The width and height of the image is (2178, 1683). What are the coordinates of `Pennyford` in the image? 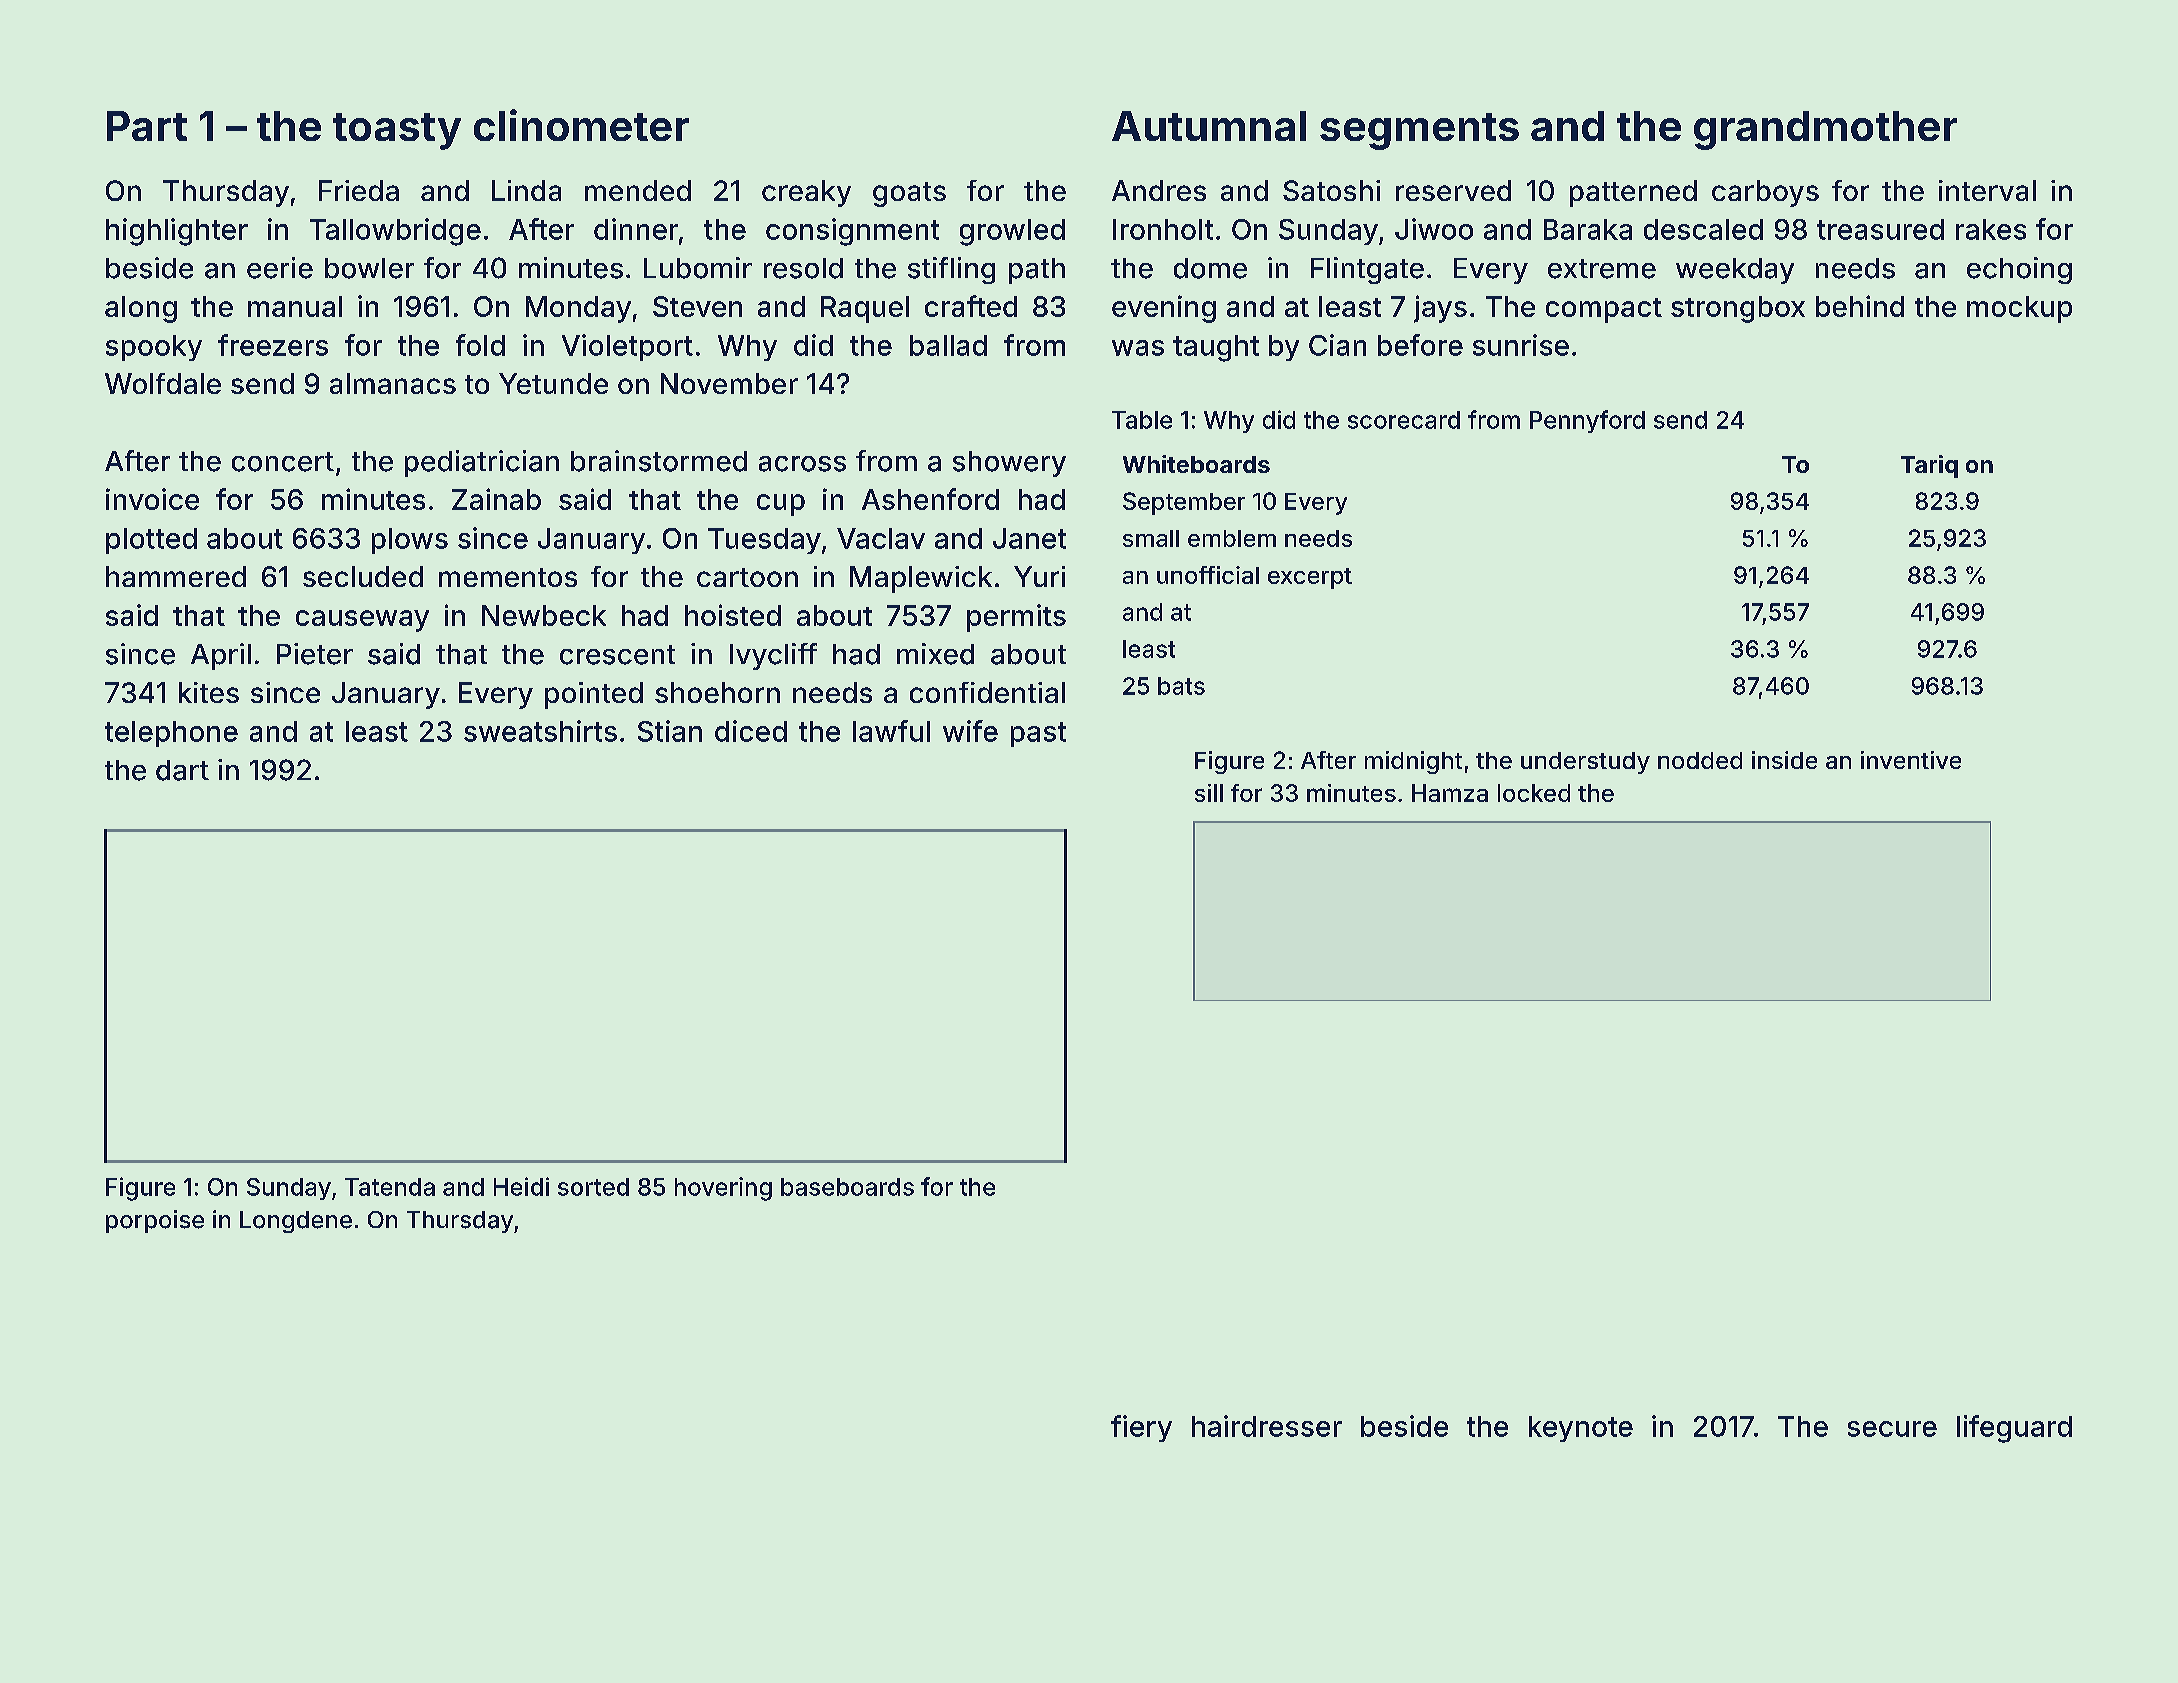 It's located at (1587, 421).
